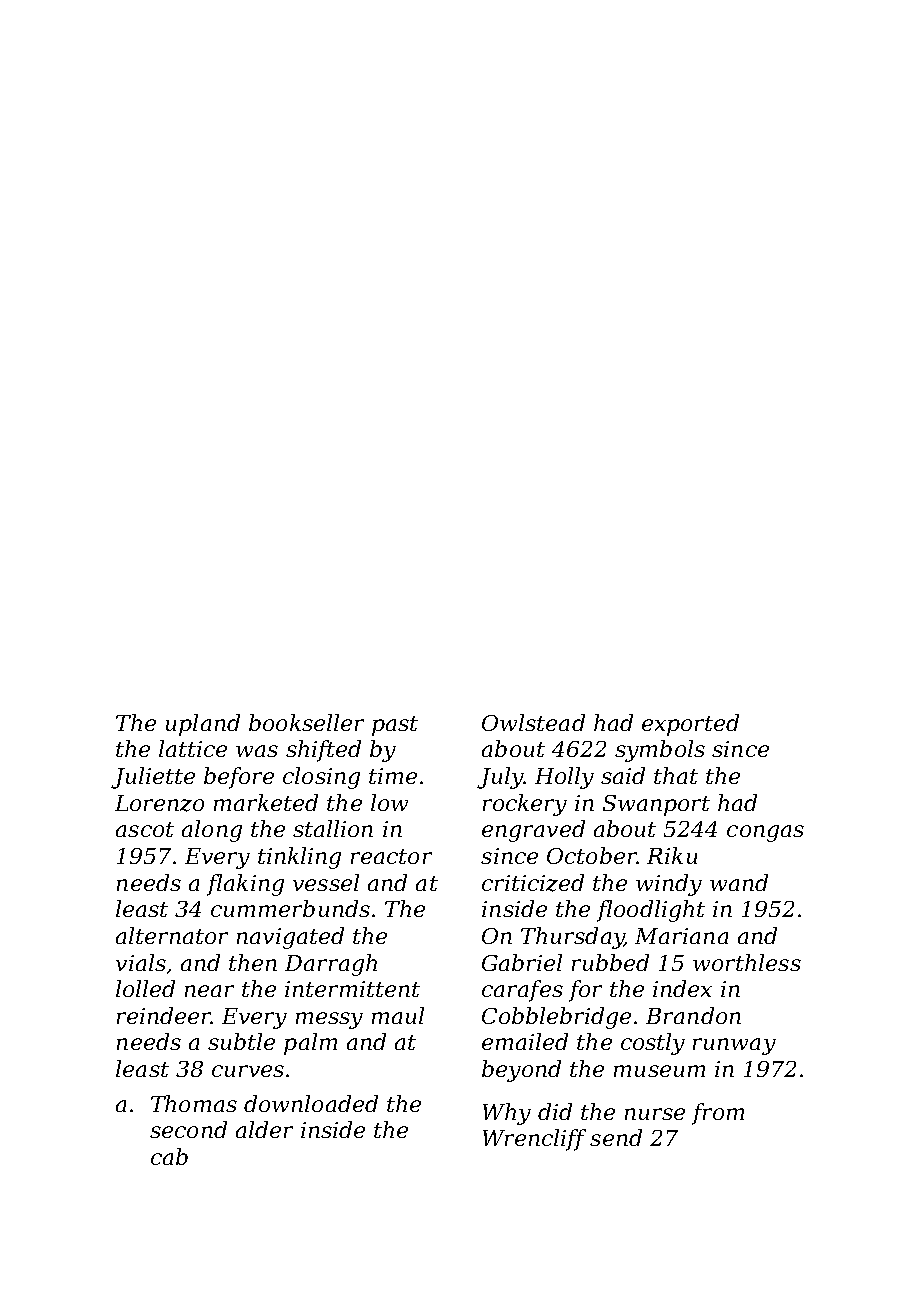 This screenshot has width=924, height=1311. What do you see at coordinates (253, 962) in the screenshot?
I see `then` at bounding box center [253, 962].
